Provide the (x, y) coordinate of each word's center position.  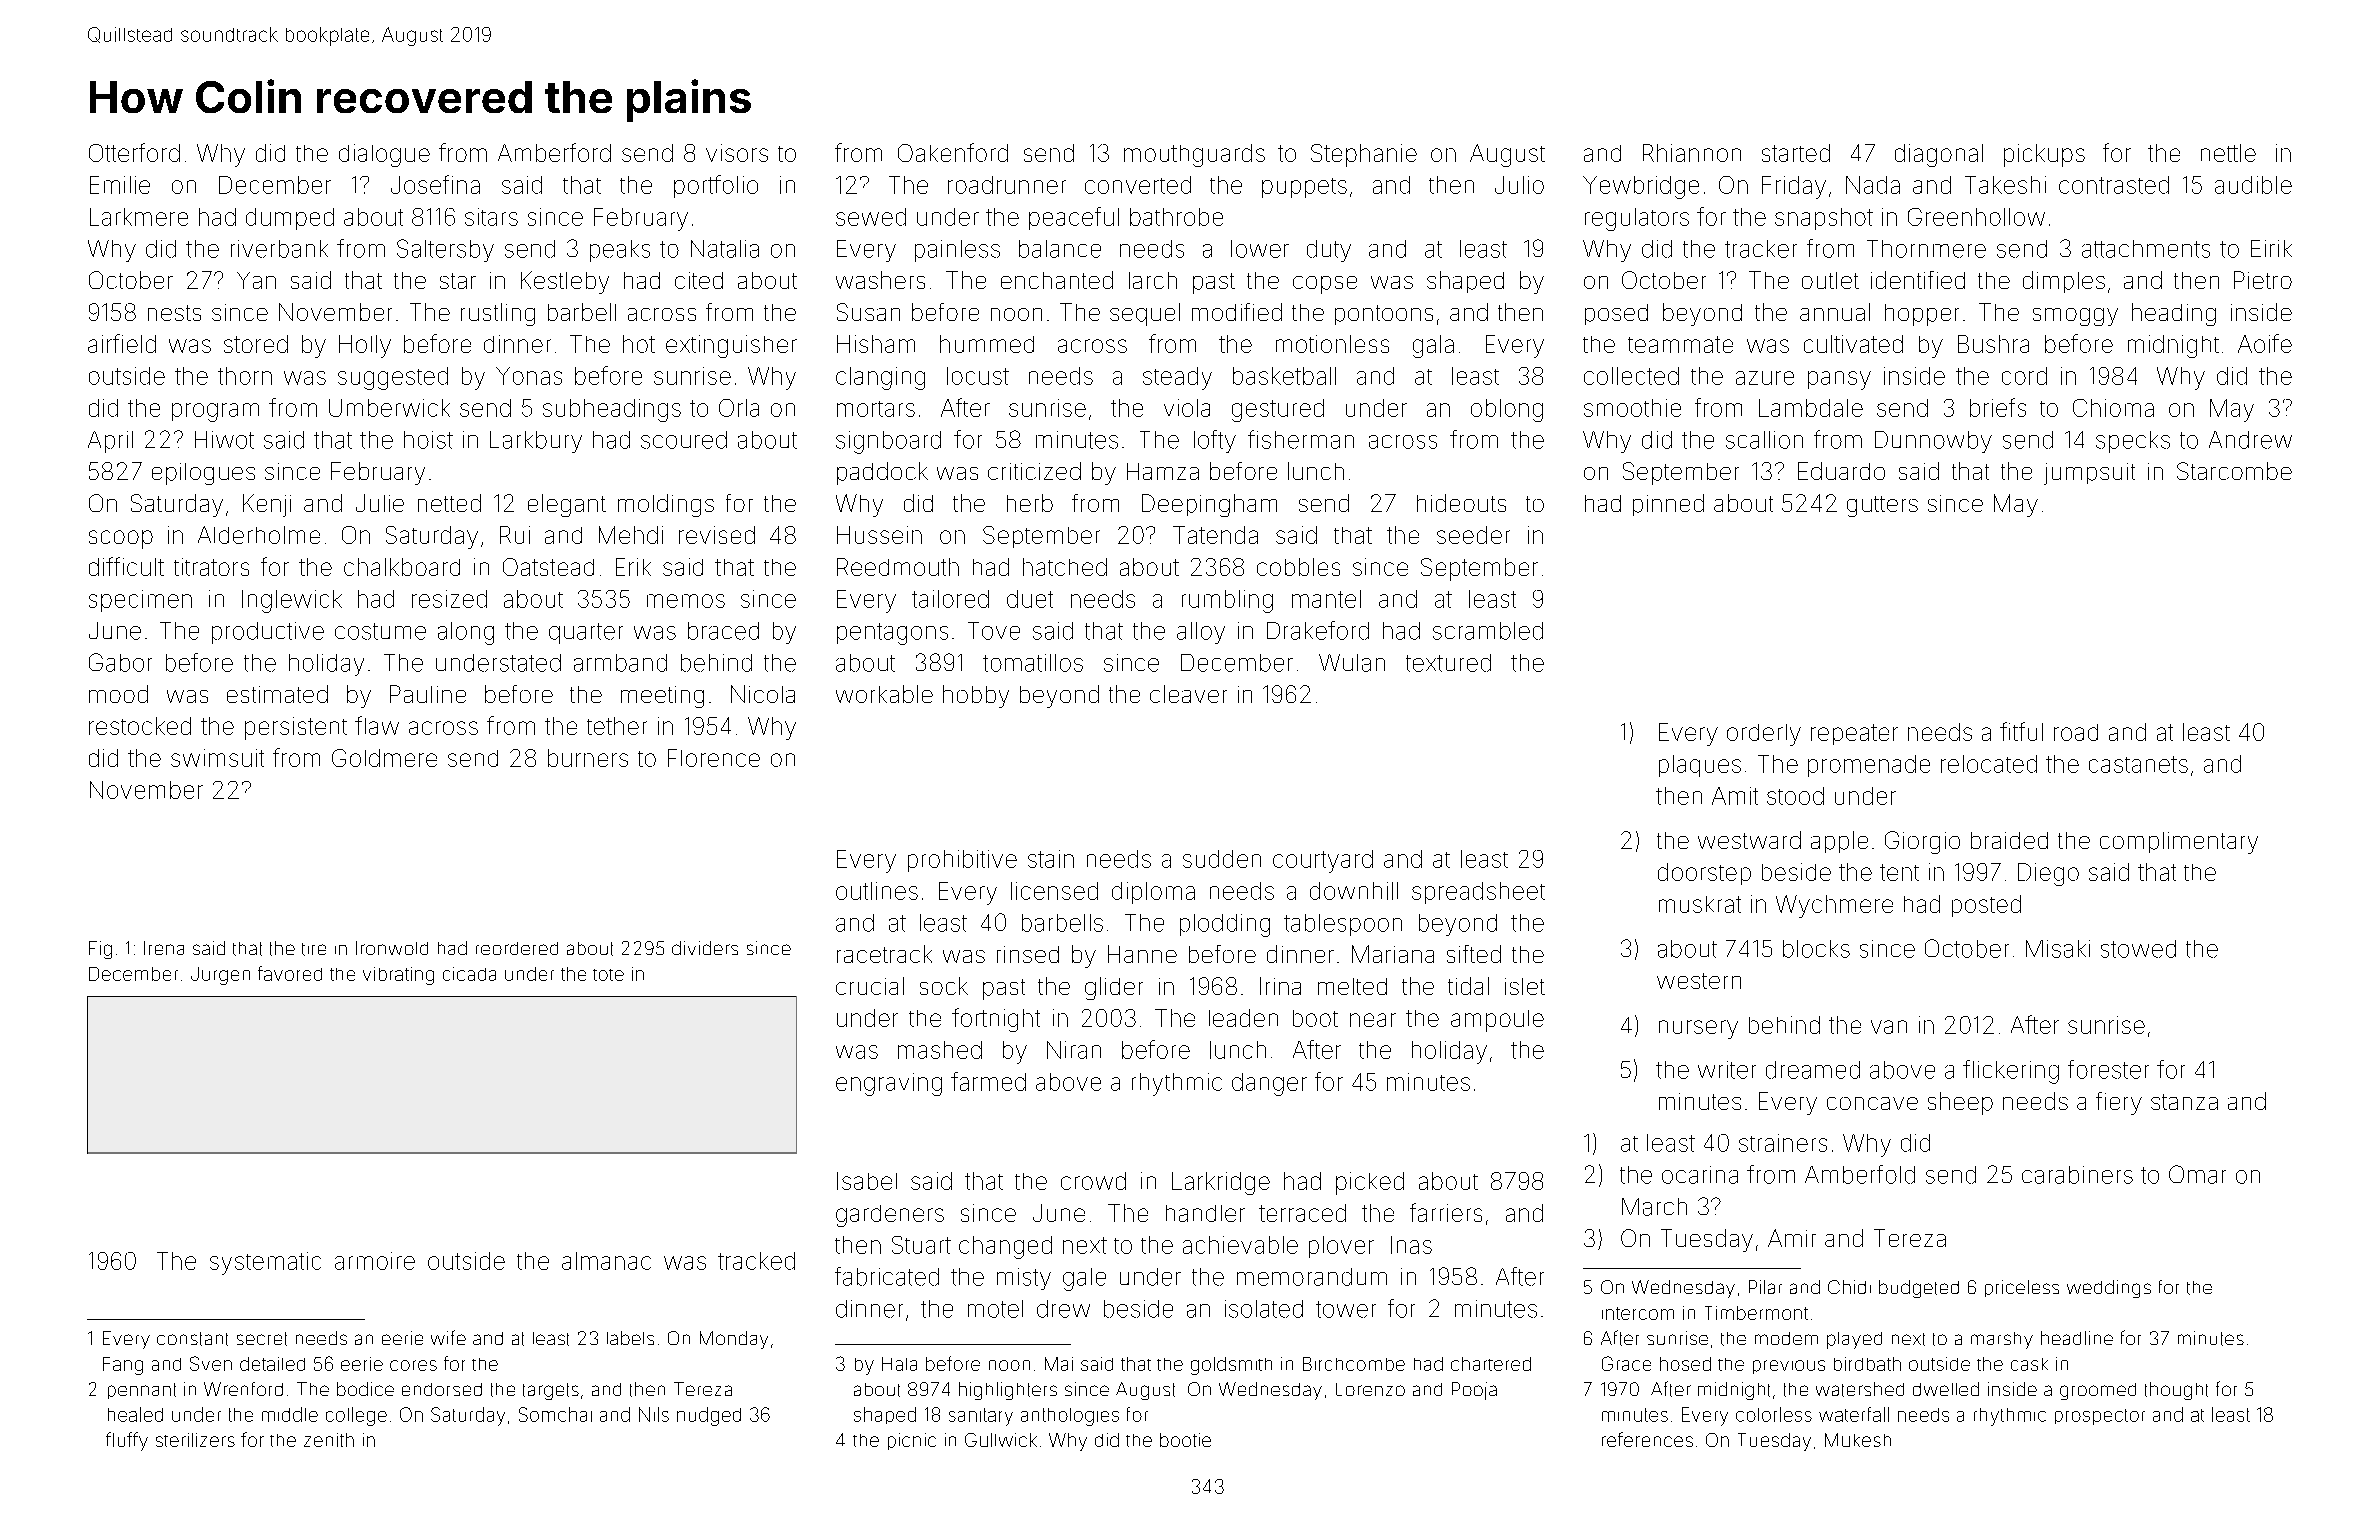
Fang (123, 1366)
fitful (2021, 731)
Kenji (267, 505)
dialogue (384, 155)
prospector (2100, 1417)
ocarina (1700, 1175)
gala (1433, 346)
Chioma (2113, 408)
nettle (2228, 153)
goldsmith (1231, 1366)
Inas (1411, 1245)
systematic (265, 1263)
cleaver (1188, 694)
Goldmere (384, 758)
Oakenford (953, 152)
